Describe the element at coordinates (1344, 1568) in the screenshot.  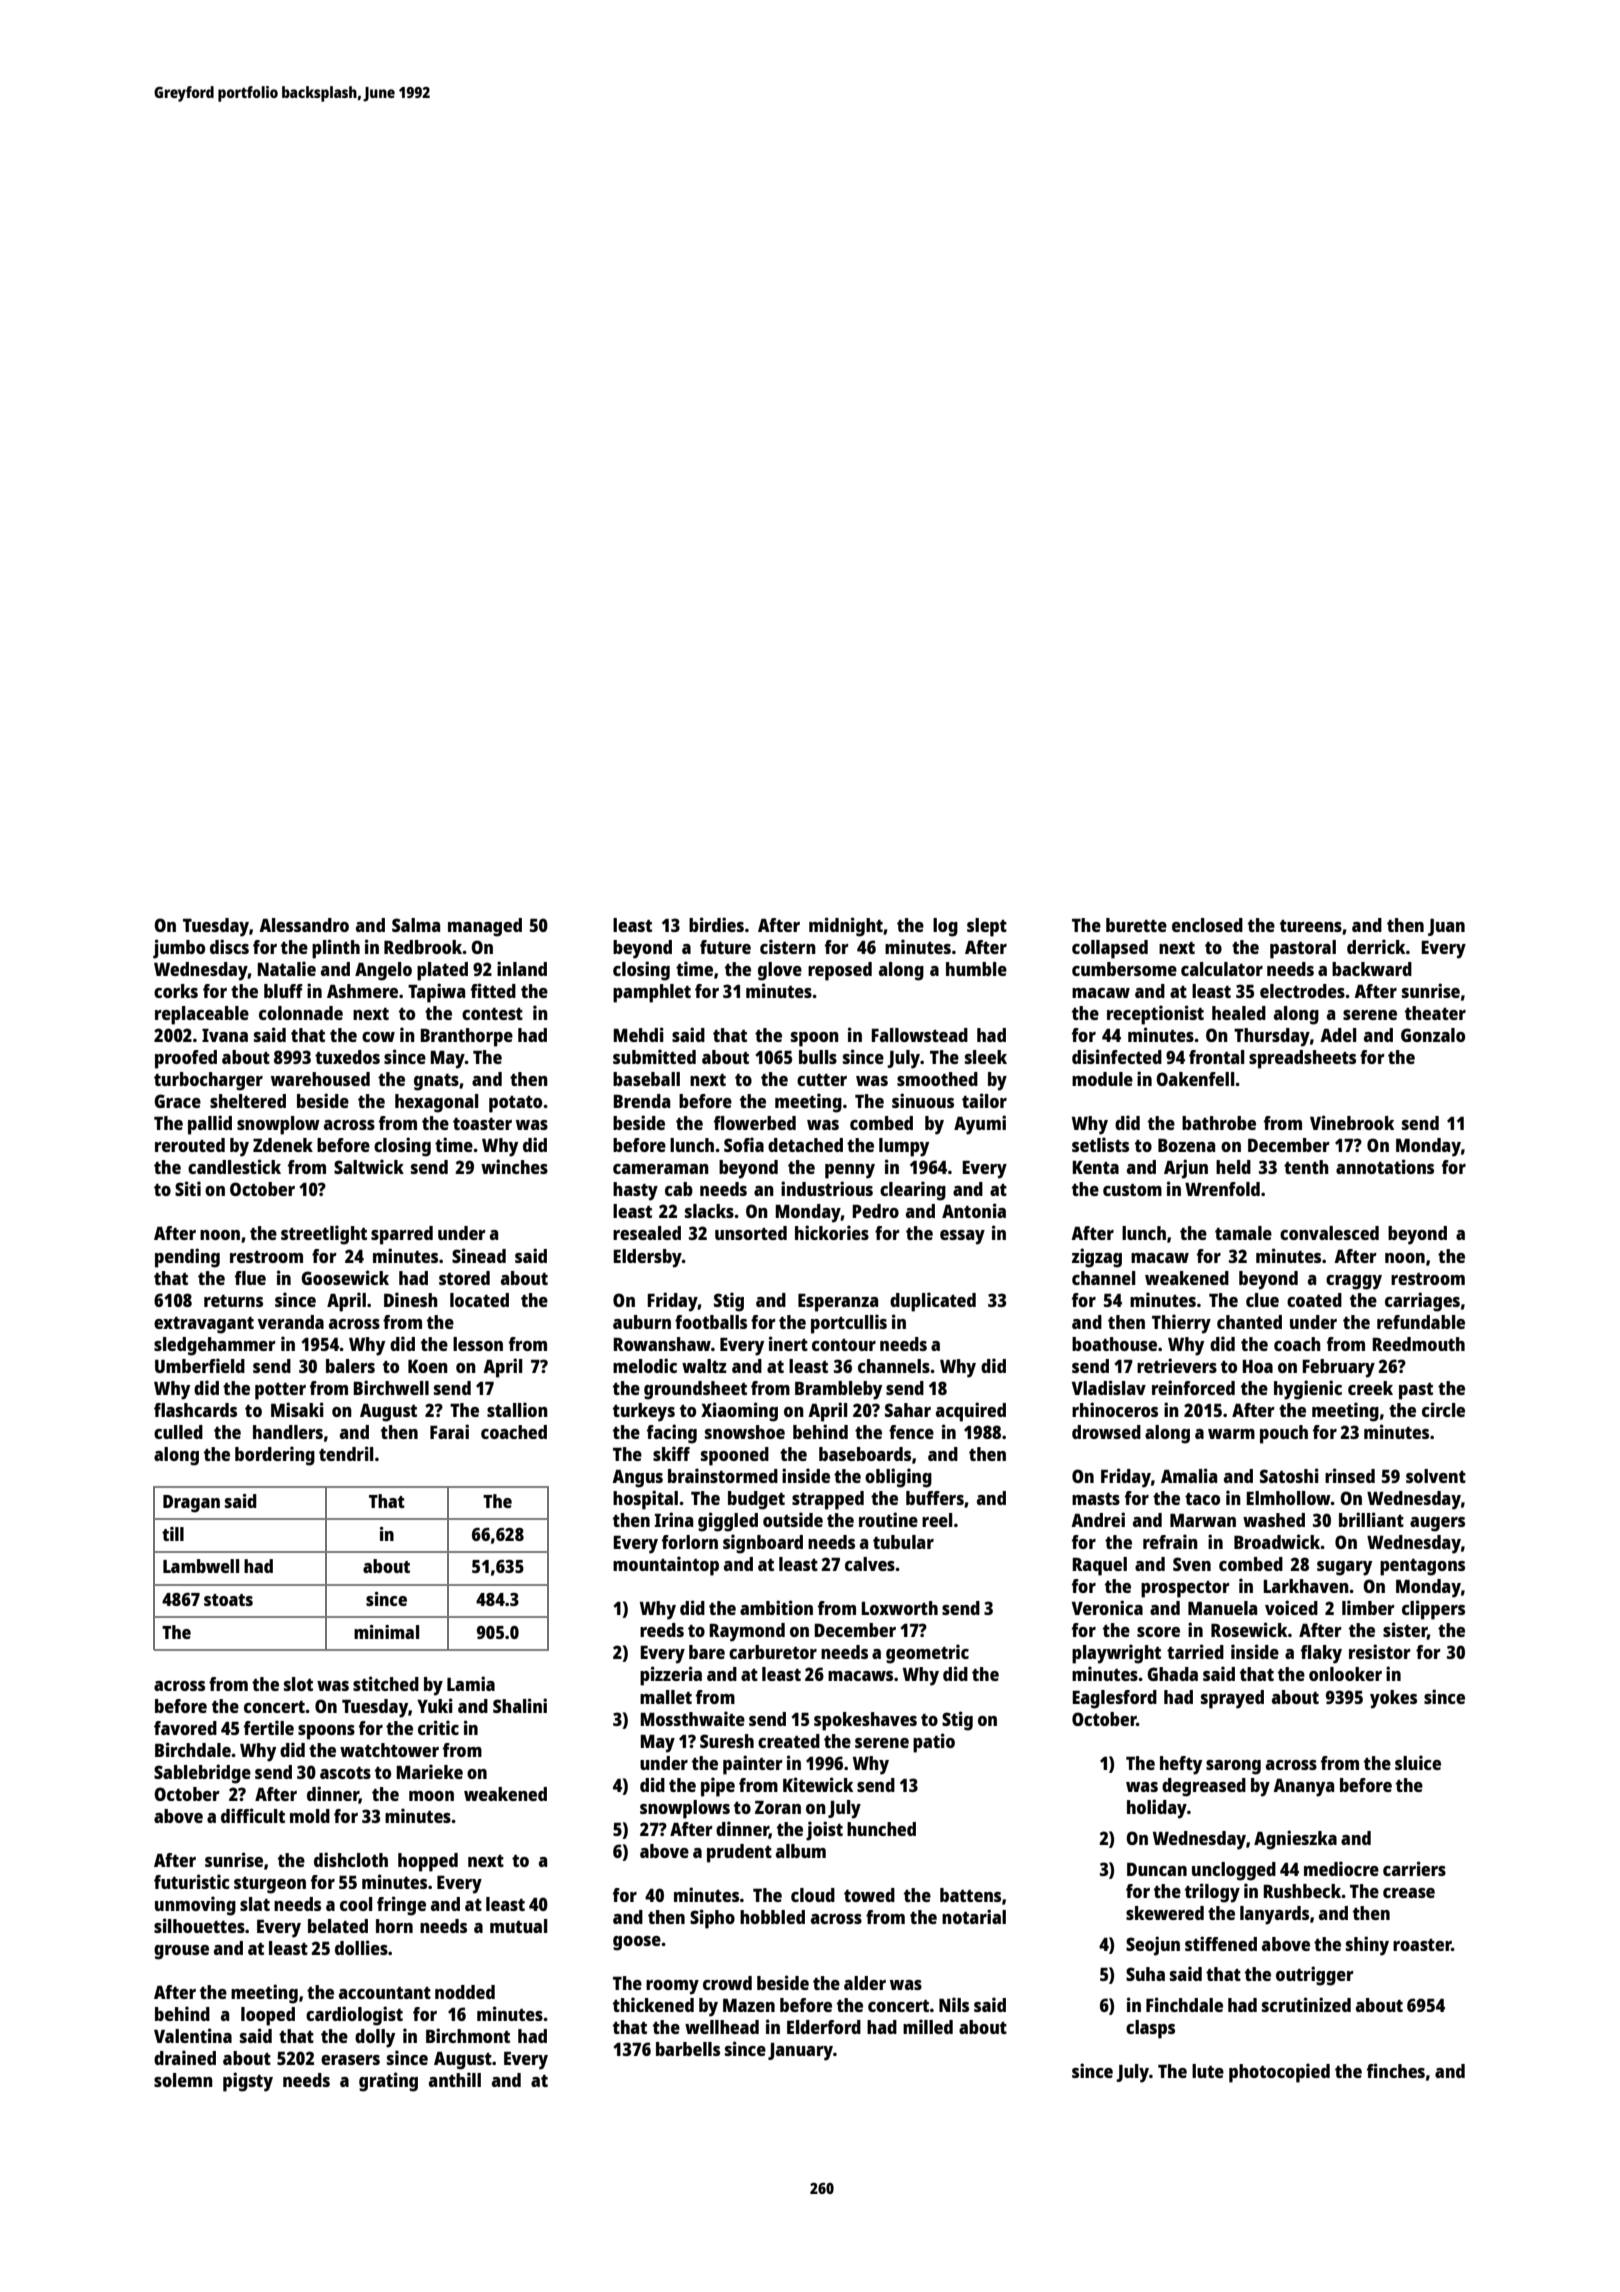
I see `sugary` at that location.
